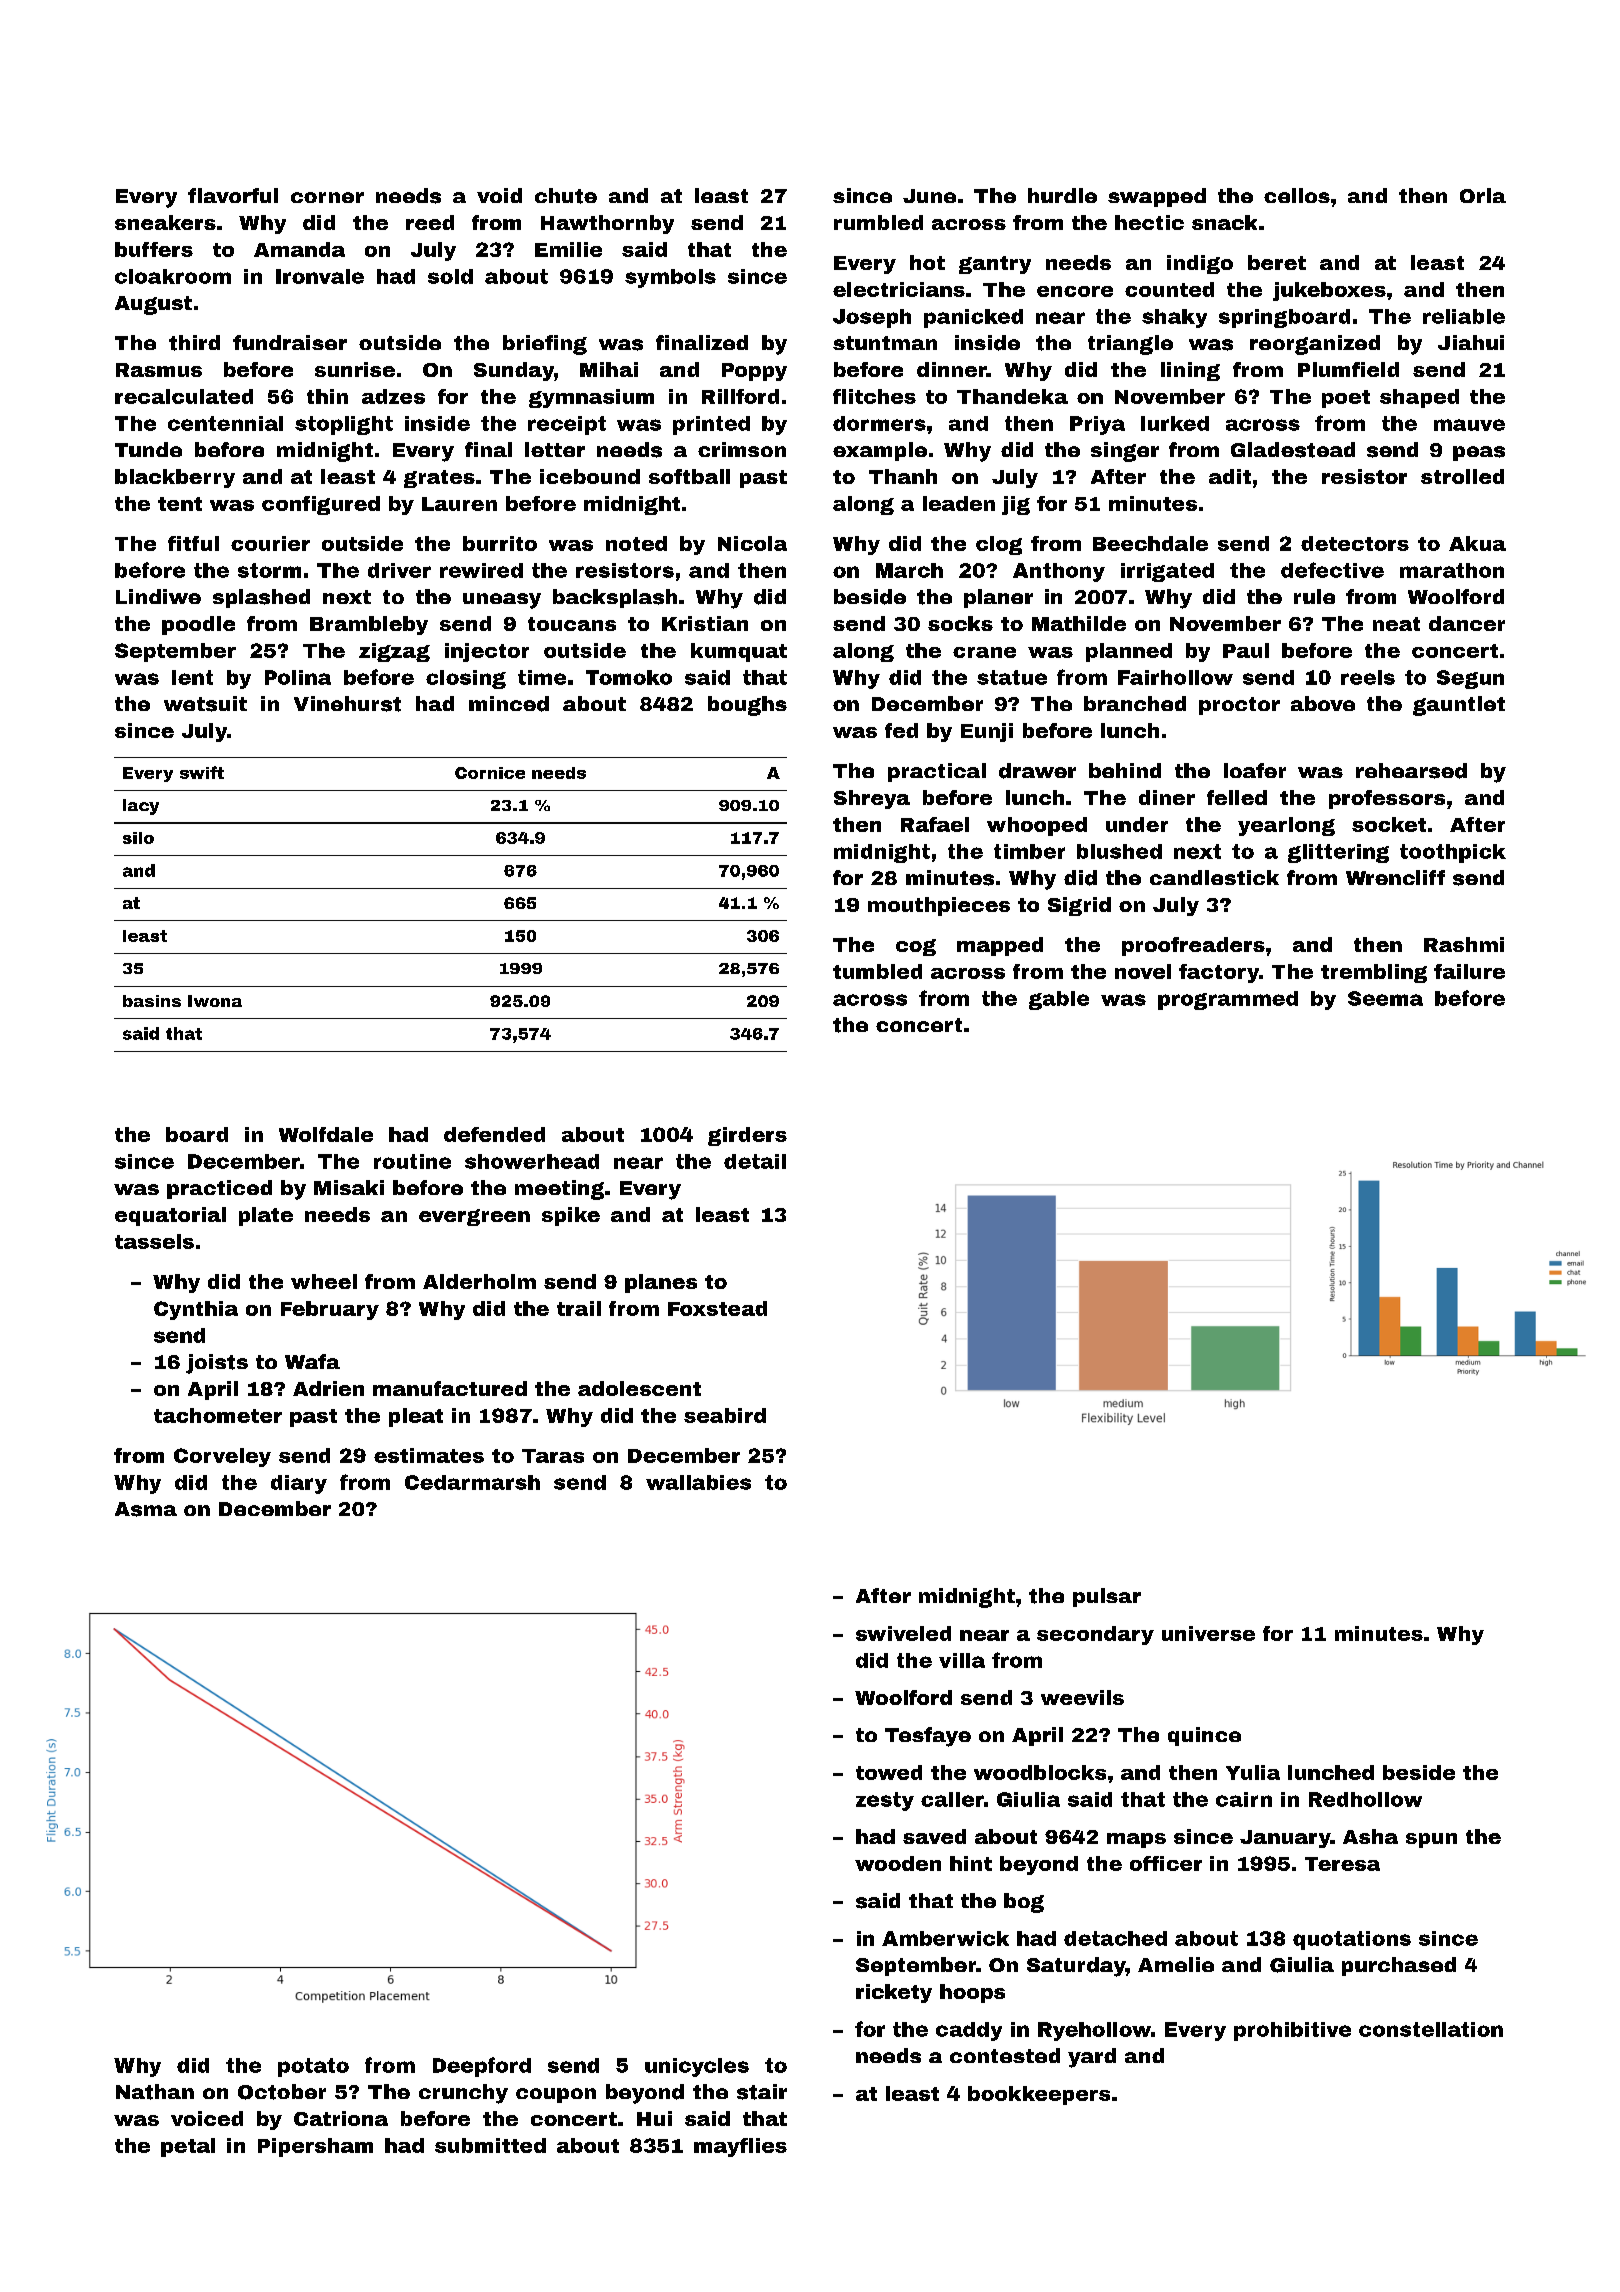 The width and height of the image is (1620, 2292). Describe the element at coordinates (482, 2067) in the image. I see `Deepford` at that location.
